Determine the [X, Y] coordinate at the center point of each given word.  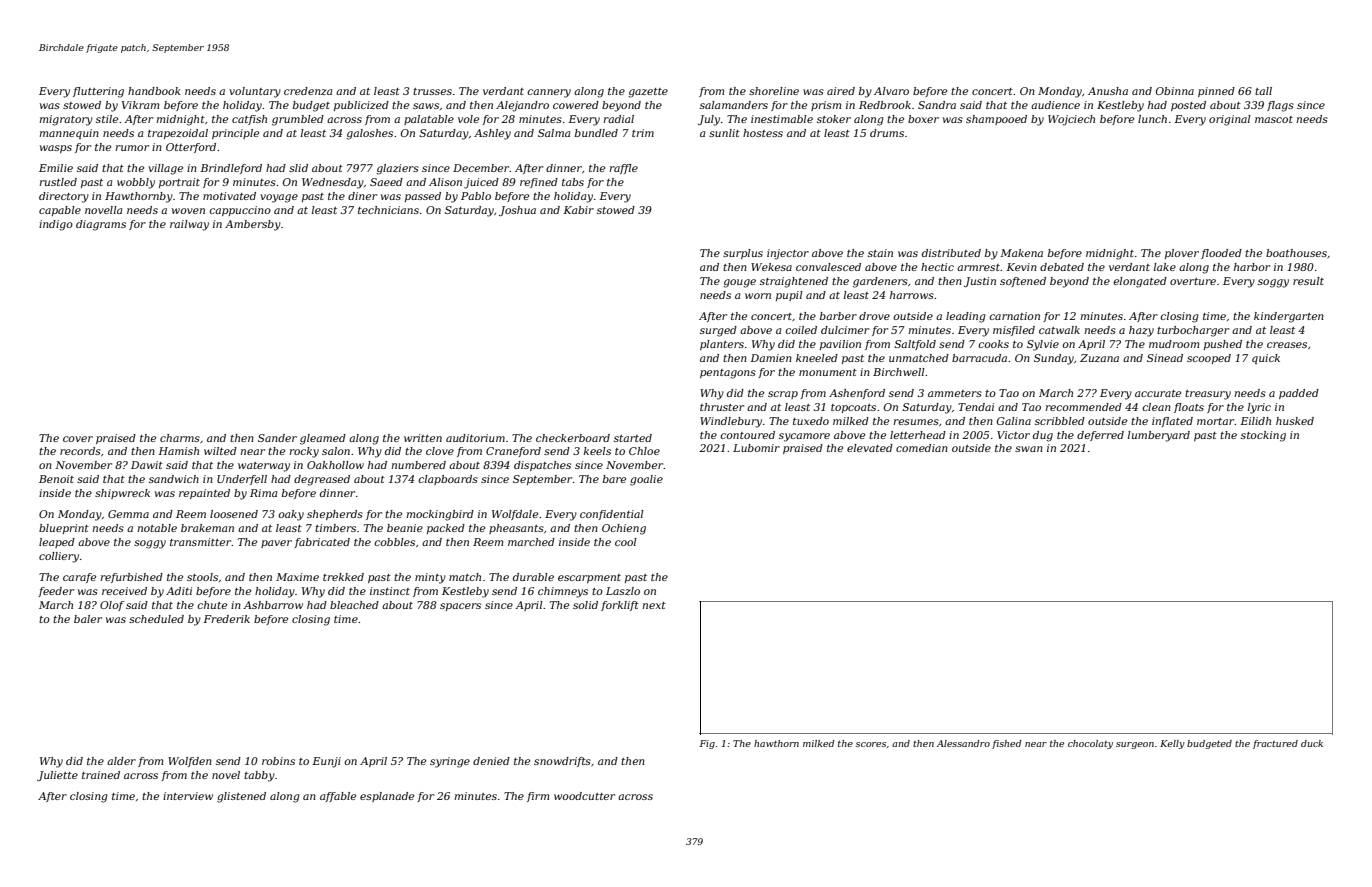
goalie [646, 480]
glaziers [397, 169]
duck [1312, 743]
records [80, 451]
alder [121, 761]
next [654, 605]
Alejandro [522, 106]
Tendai [976, 407]
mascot [1274, 119]
